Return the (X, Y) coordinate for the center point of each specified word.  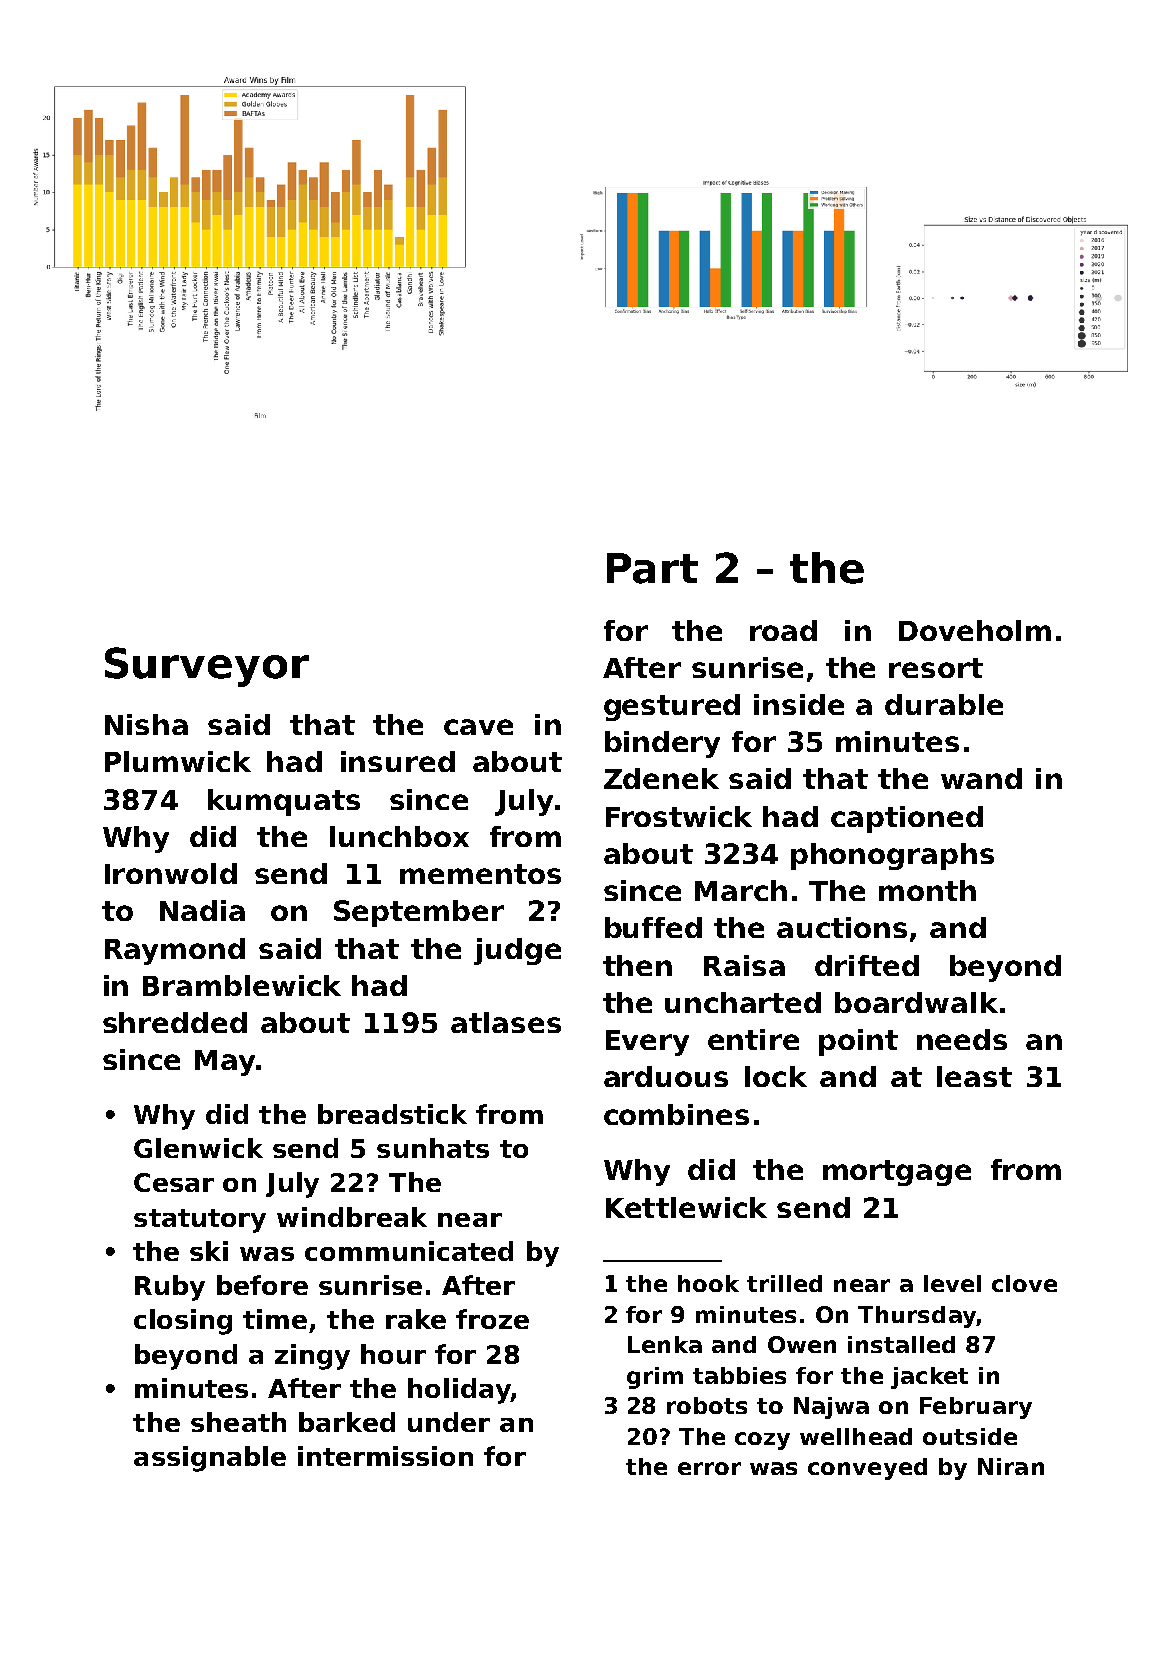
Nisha (146, 724)
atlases (506, 1022)
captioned (907, 819)
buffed (653, 927)
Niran (1011, 1466)
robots (707, 1405)
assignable (210, 1459)
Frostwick (679, 816)
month (927, 890)
